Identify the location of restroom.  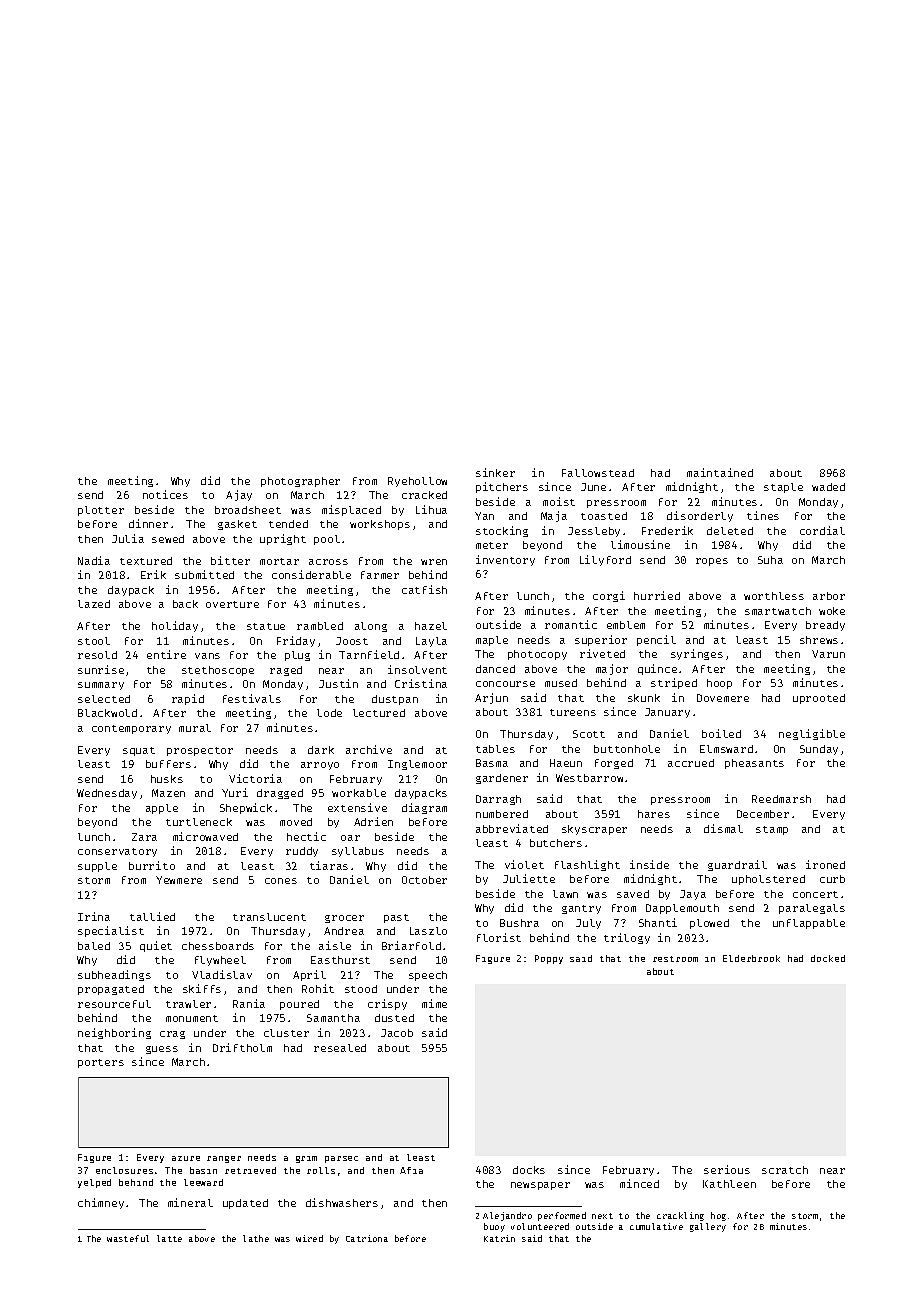
(675, 959).
